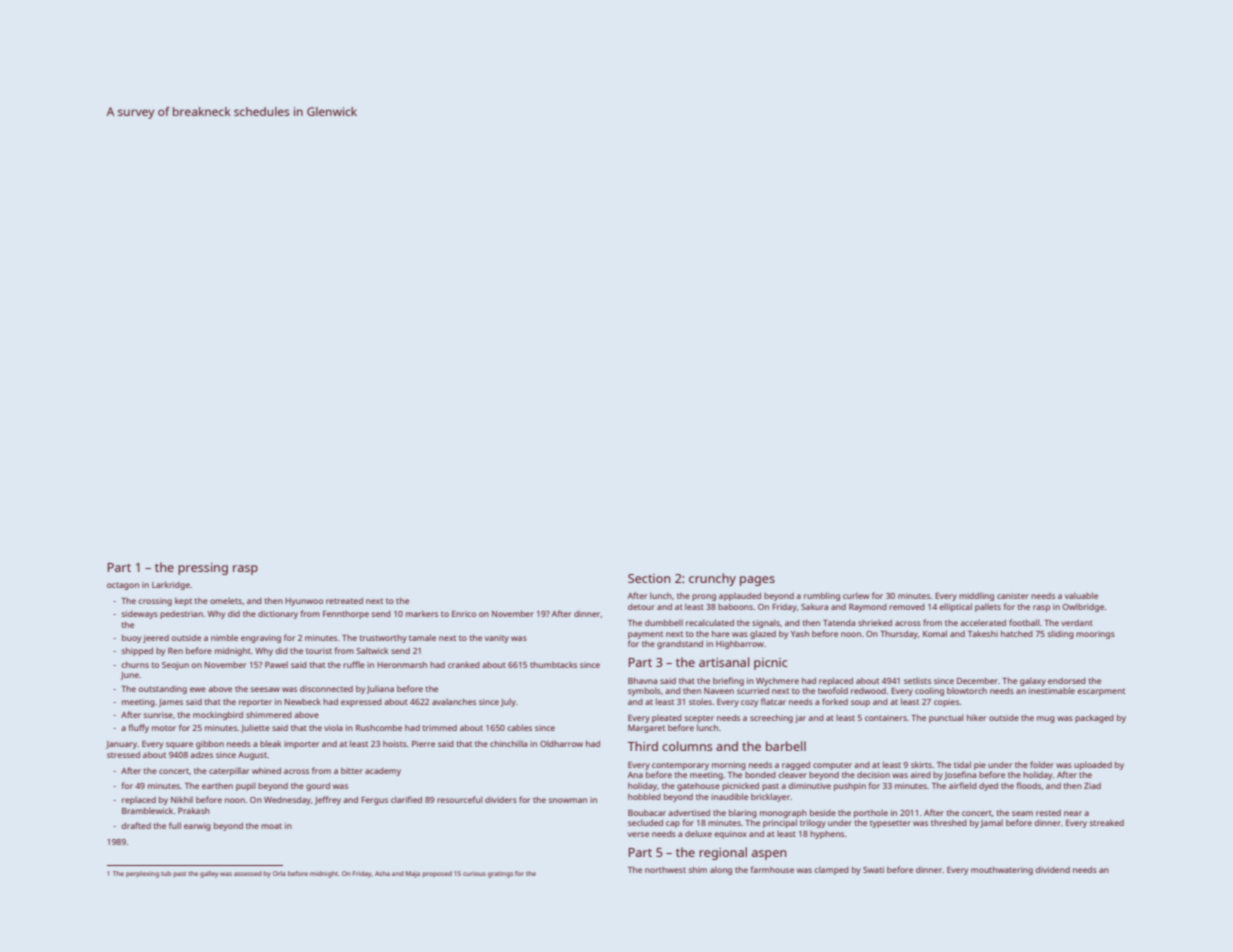 Image resolution: width=1233 pixels, height=952 pixels. What do you see at coordinates (271, 826) in the screenshot?
I see `moat` at bounding box center [271, 826].
